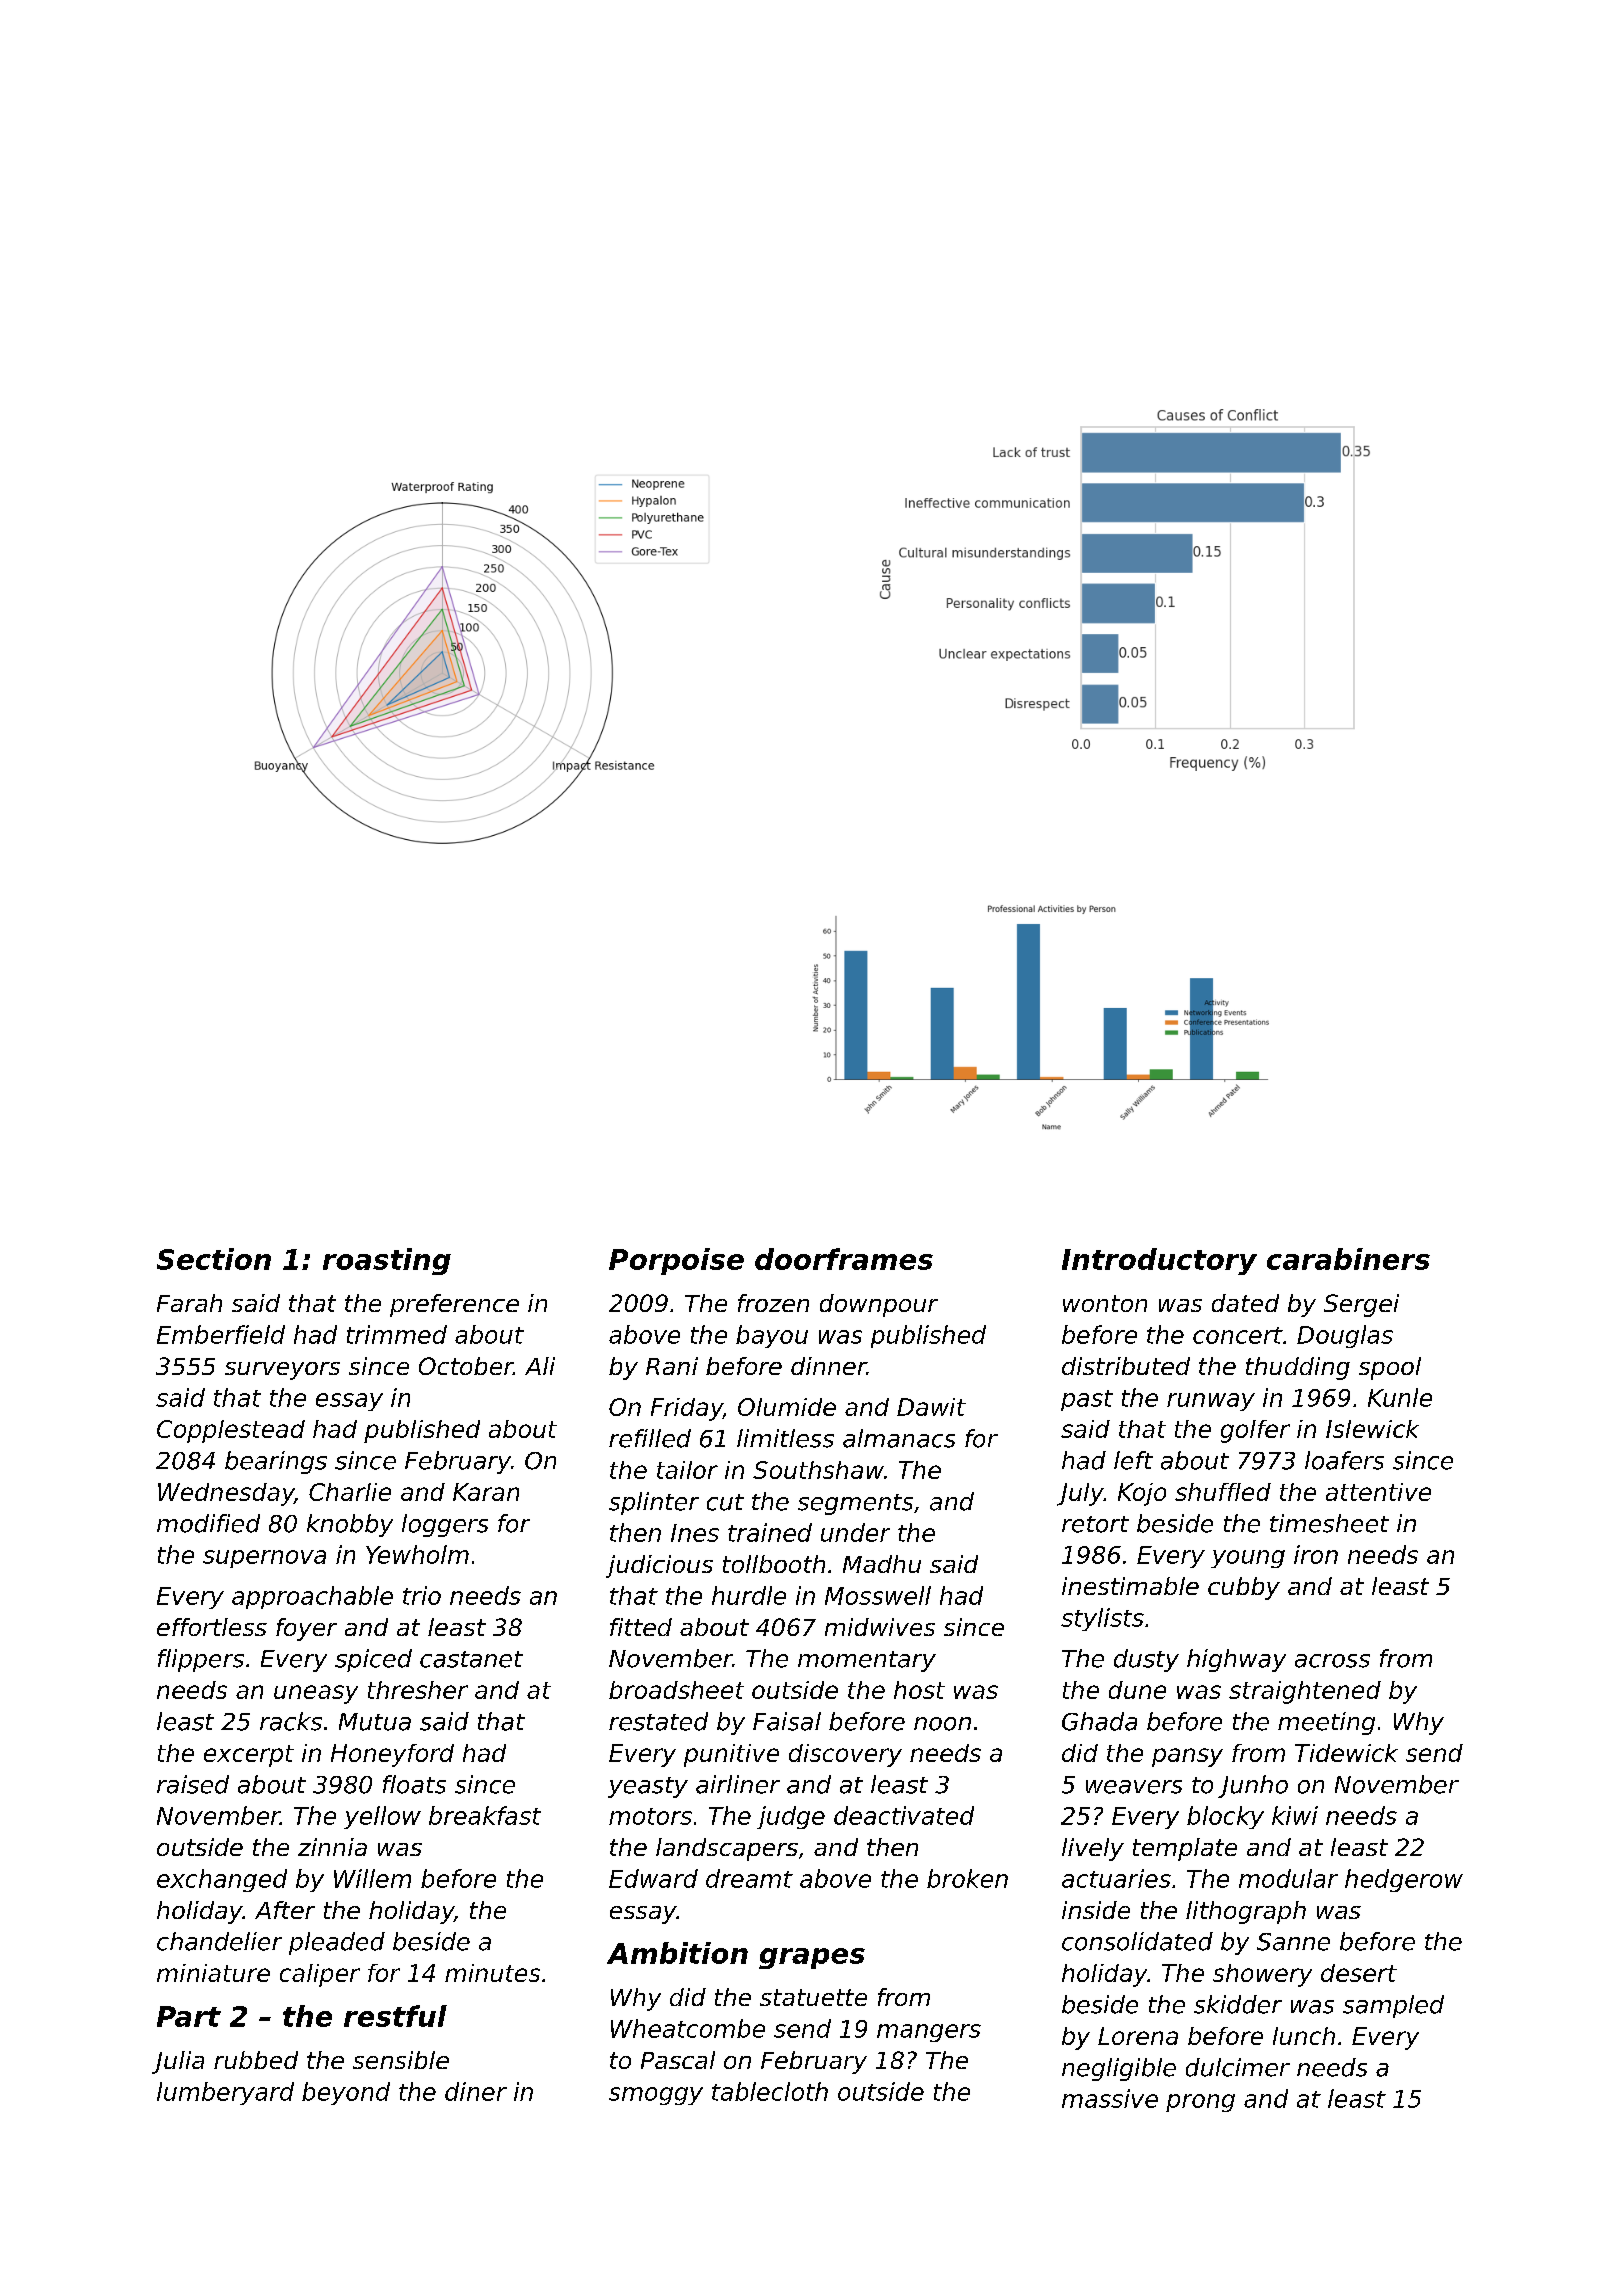 This document has height=2292, width=1620. What do you see at coordinates (1096, 1910) in the document?
I see `inside` at bounding box center [1096, 1910].
